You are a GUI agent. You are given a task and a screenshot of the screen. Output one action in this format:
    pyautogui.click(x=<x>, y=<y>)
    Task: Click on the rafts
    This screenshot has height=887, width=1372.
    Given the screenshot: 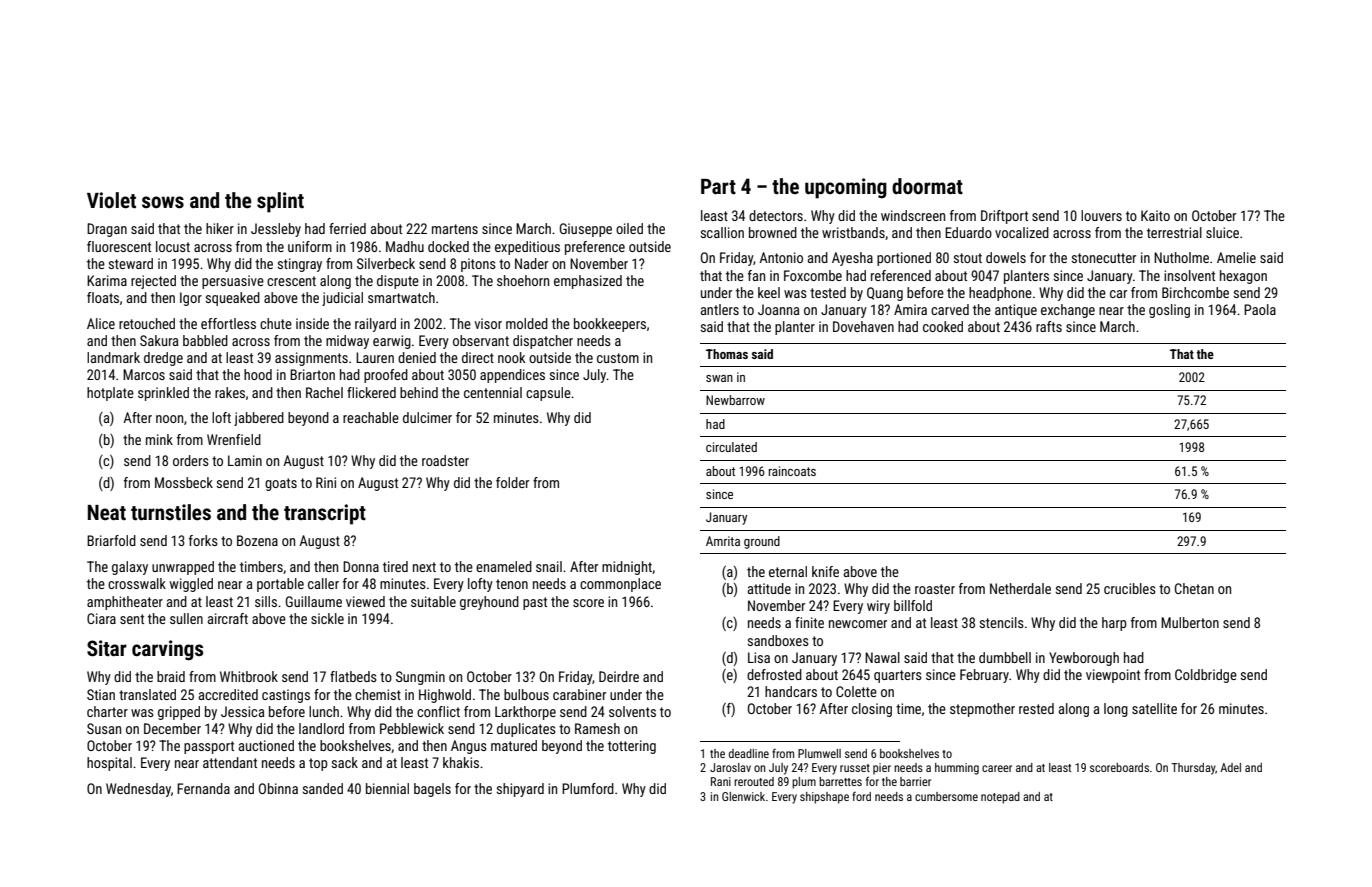 What is the action you would take?
    pyautogui.click(x=1049, y=326)
